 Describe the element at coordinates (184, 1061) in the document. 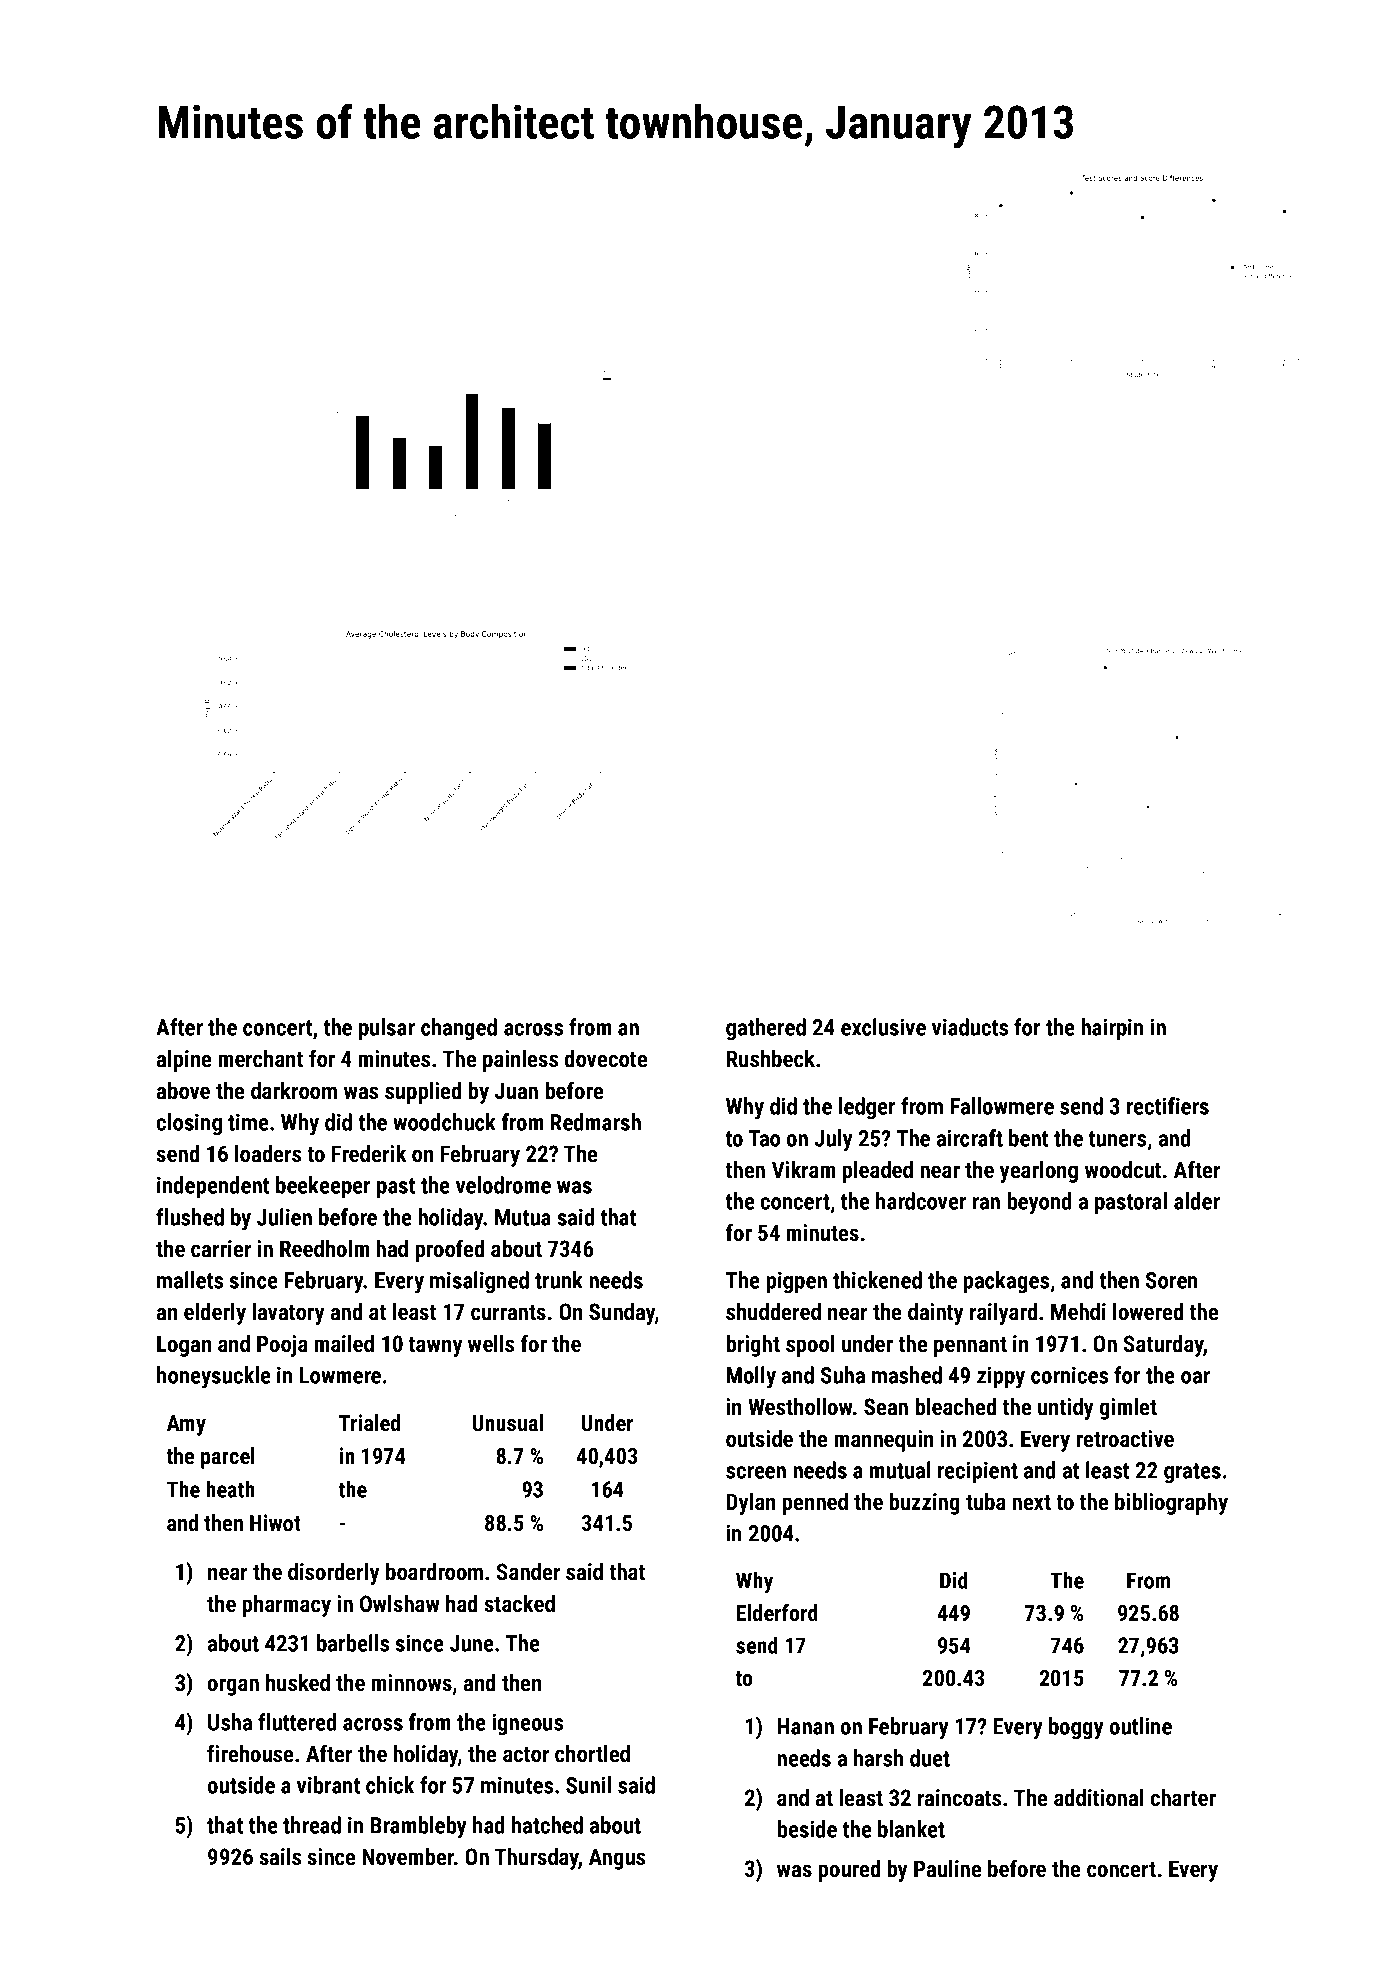

I see `alpine` at that location.
